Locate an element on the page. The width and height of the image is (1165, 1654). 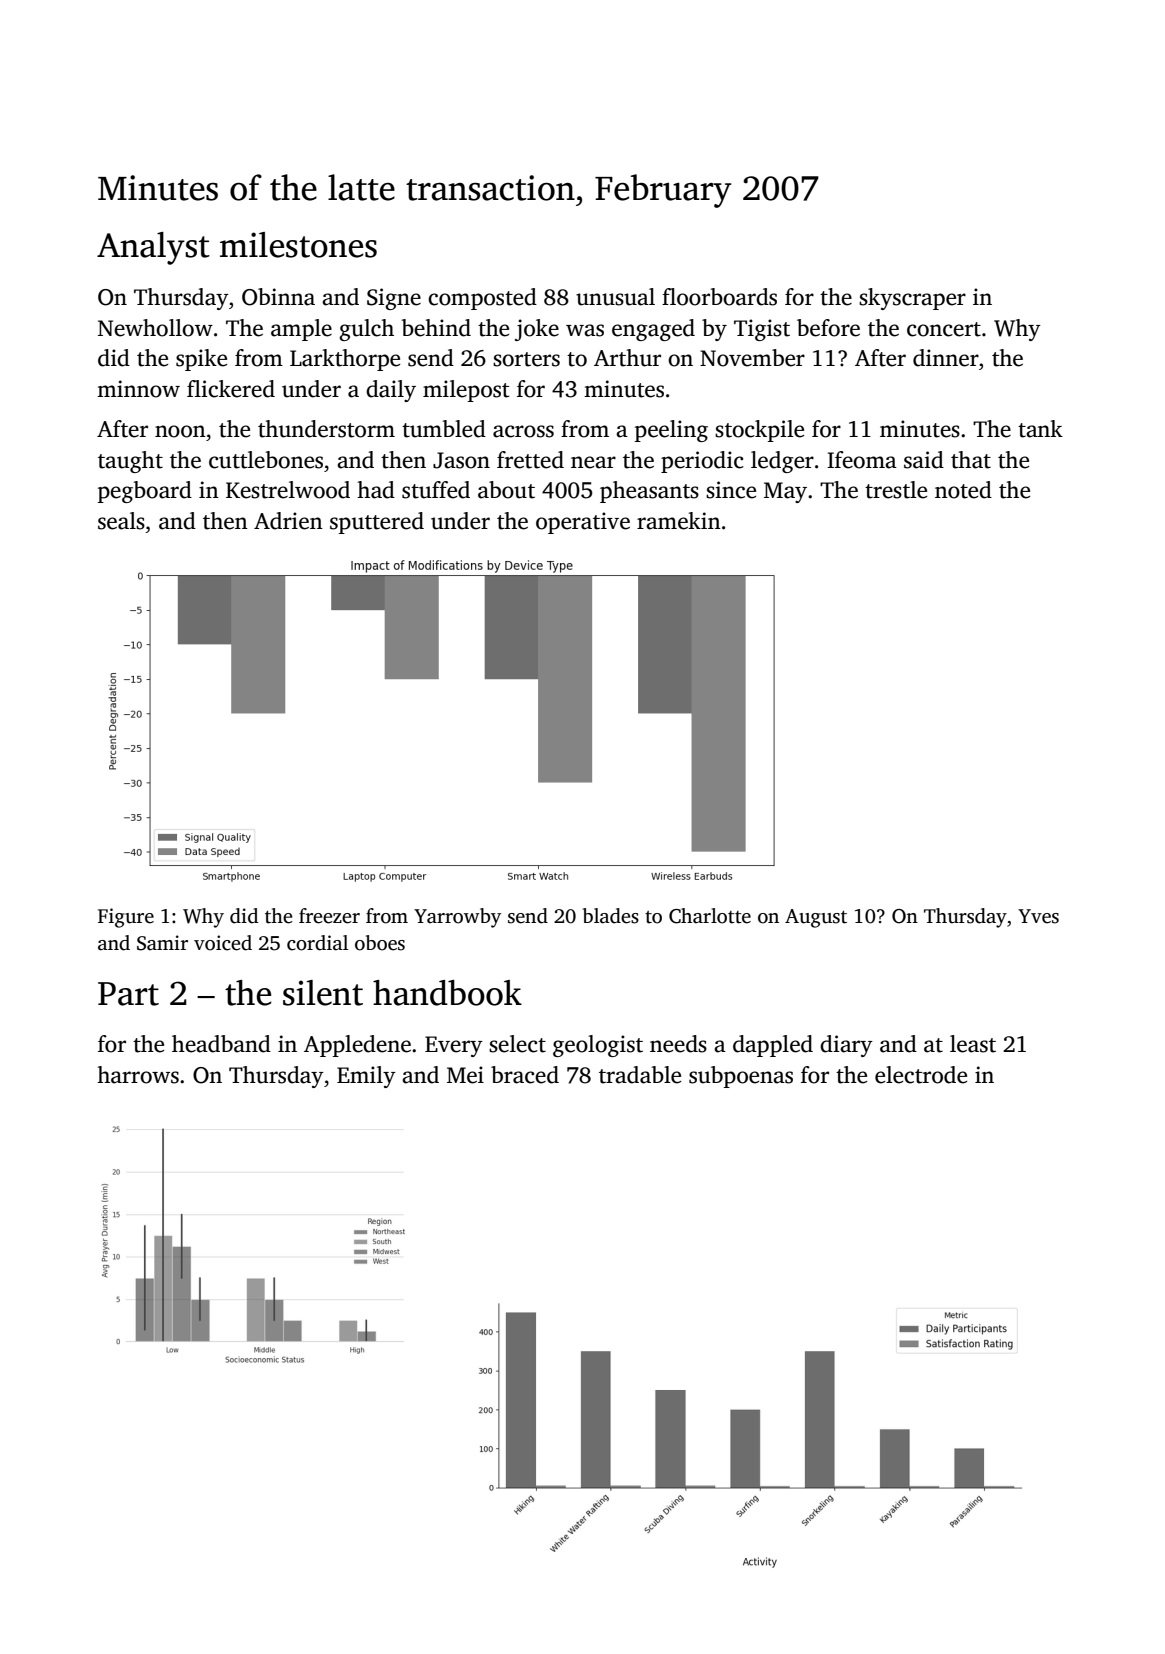
unusual is located at coordinates (615, 297).
